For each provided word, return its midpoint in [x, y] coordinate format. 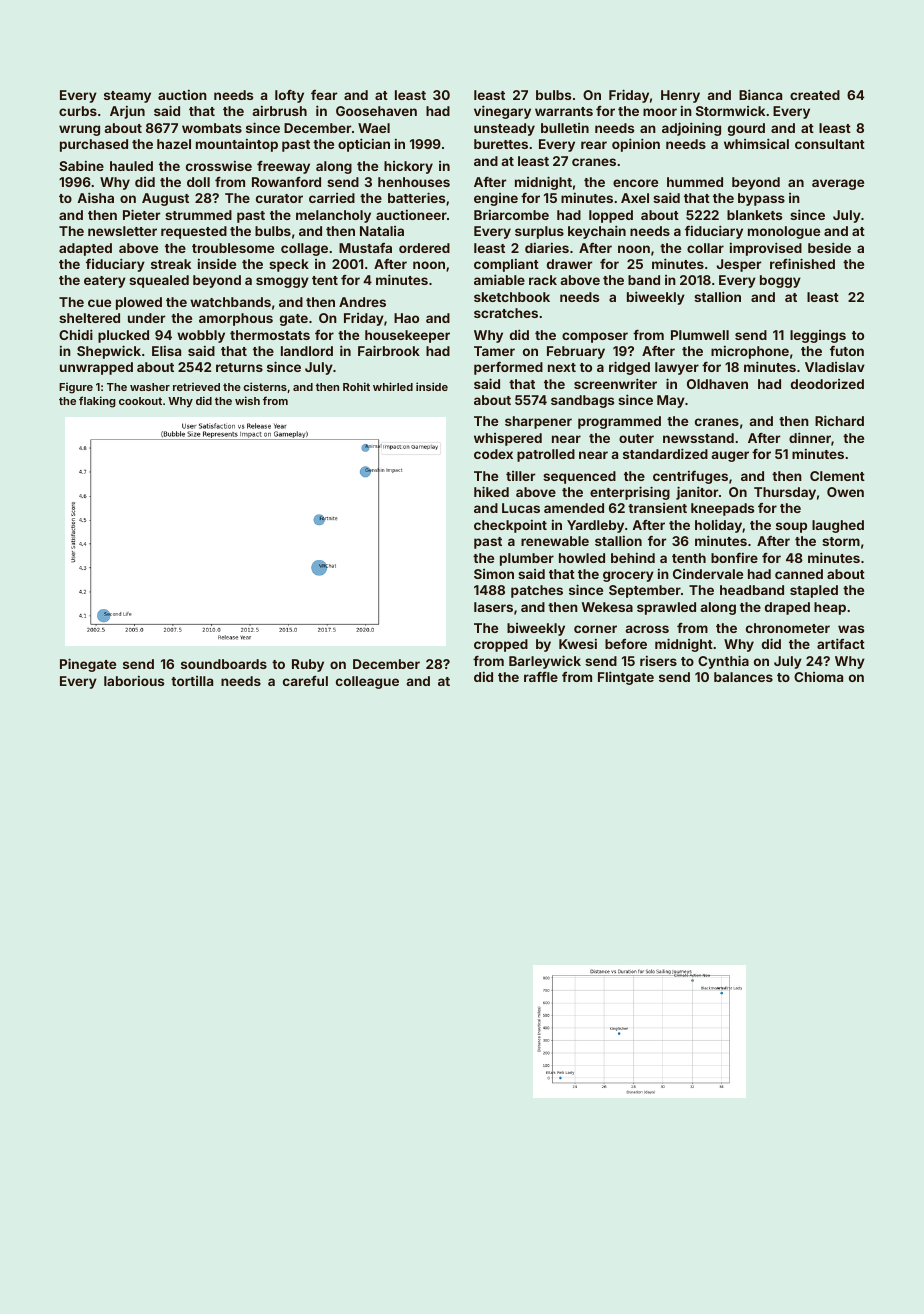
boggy [780, 281]
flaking [97, 402]
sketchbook [512, 297]
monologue [784, 232]
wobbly [201, 336]
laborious [134, 681]
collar [705, 248]
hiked [491, 491]
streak [171, 264]
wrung [79, 130]
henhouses [414, 182]
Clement [837, 476]
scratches [506, 313]
